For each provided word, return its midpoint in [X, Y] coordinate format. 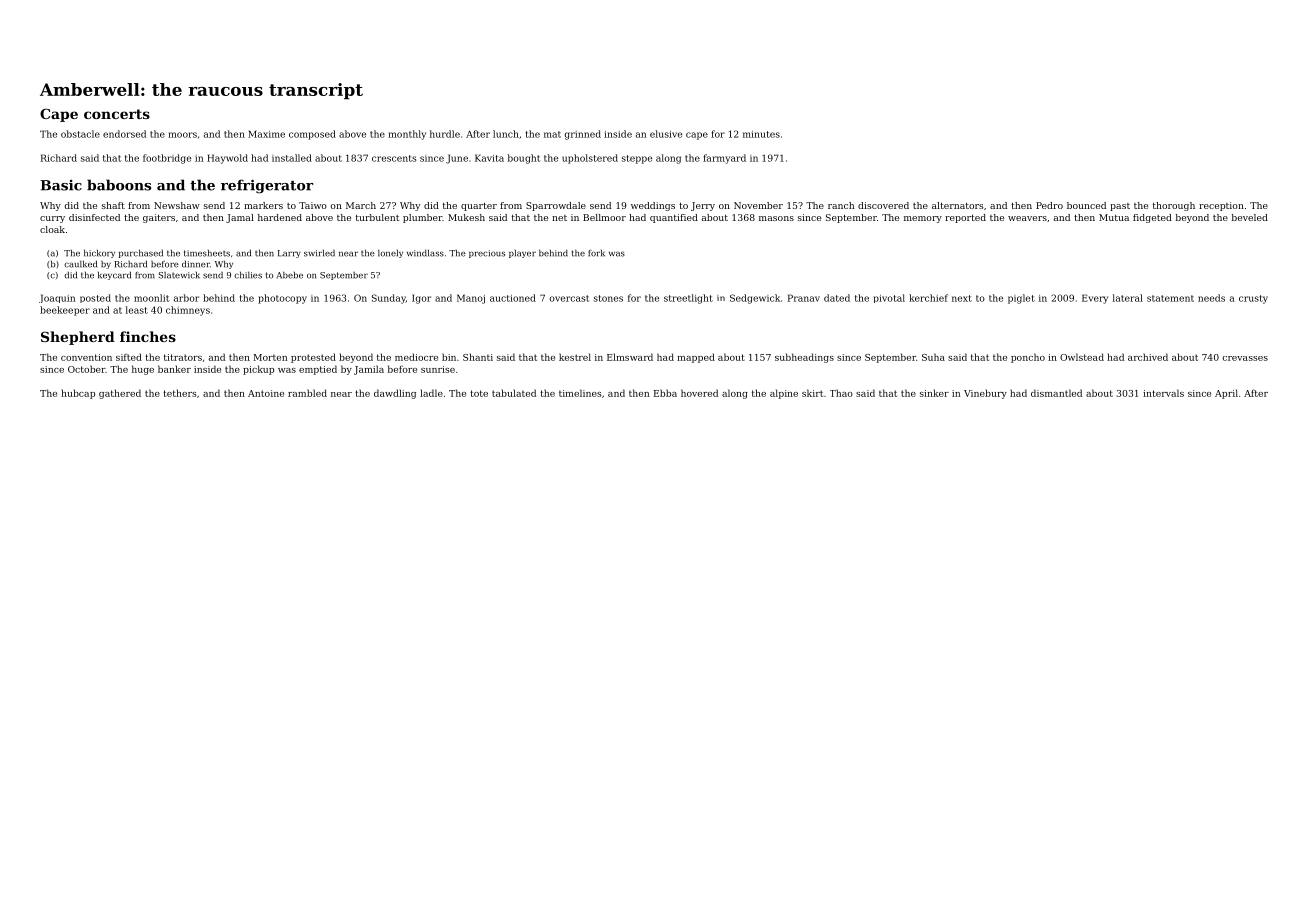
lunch [506, 134]
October [86, 369]
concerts [117, 114]
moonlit [151, 298]
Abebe [290, 275]
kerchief [928, 298]
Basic [61, 185]
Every [1095, 299]
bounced [1086, 205]
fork [596, 253]
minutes [761, 134]
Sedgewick [755, 299]
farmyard [724, 159]
